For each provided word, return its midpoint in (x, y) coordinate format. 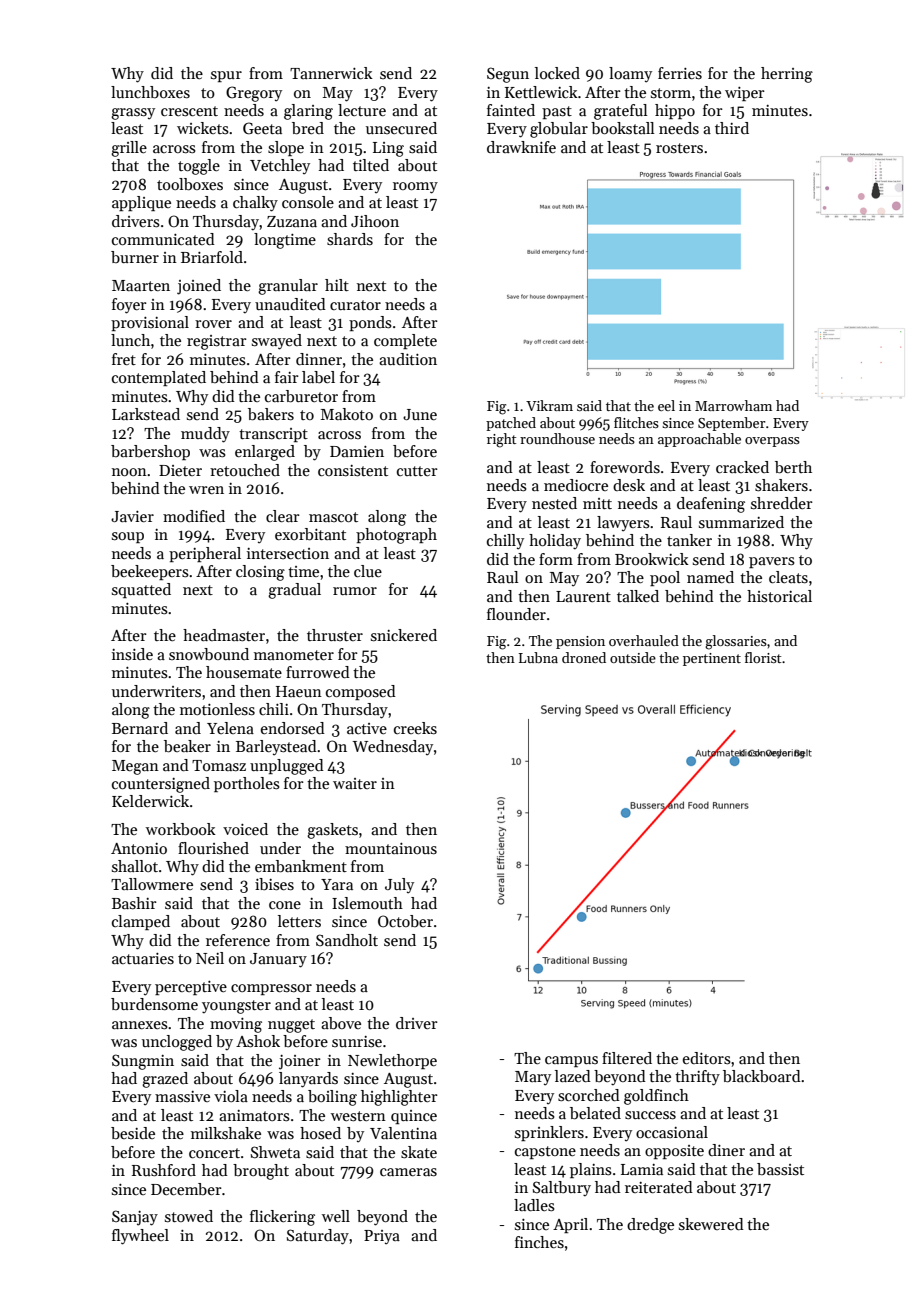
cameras (408, 1172)
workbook (181, 829)
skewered (711, 1224)
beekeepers (150, 572)
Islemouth (367, 903)
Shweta (275, 1152)
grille (129, 149)
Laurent (583, 596)
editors (707, 1058)
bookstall (622, 128)
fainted (511, 110)
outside (633, 657)
